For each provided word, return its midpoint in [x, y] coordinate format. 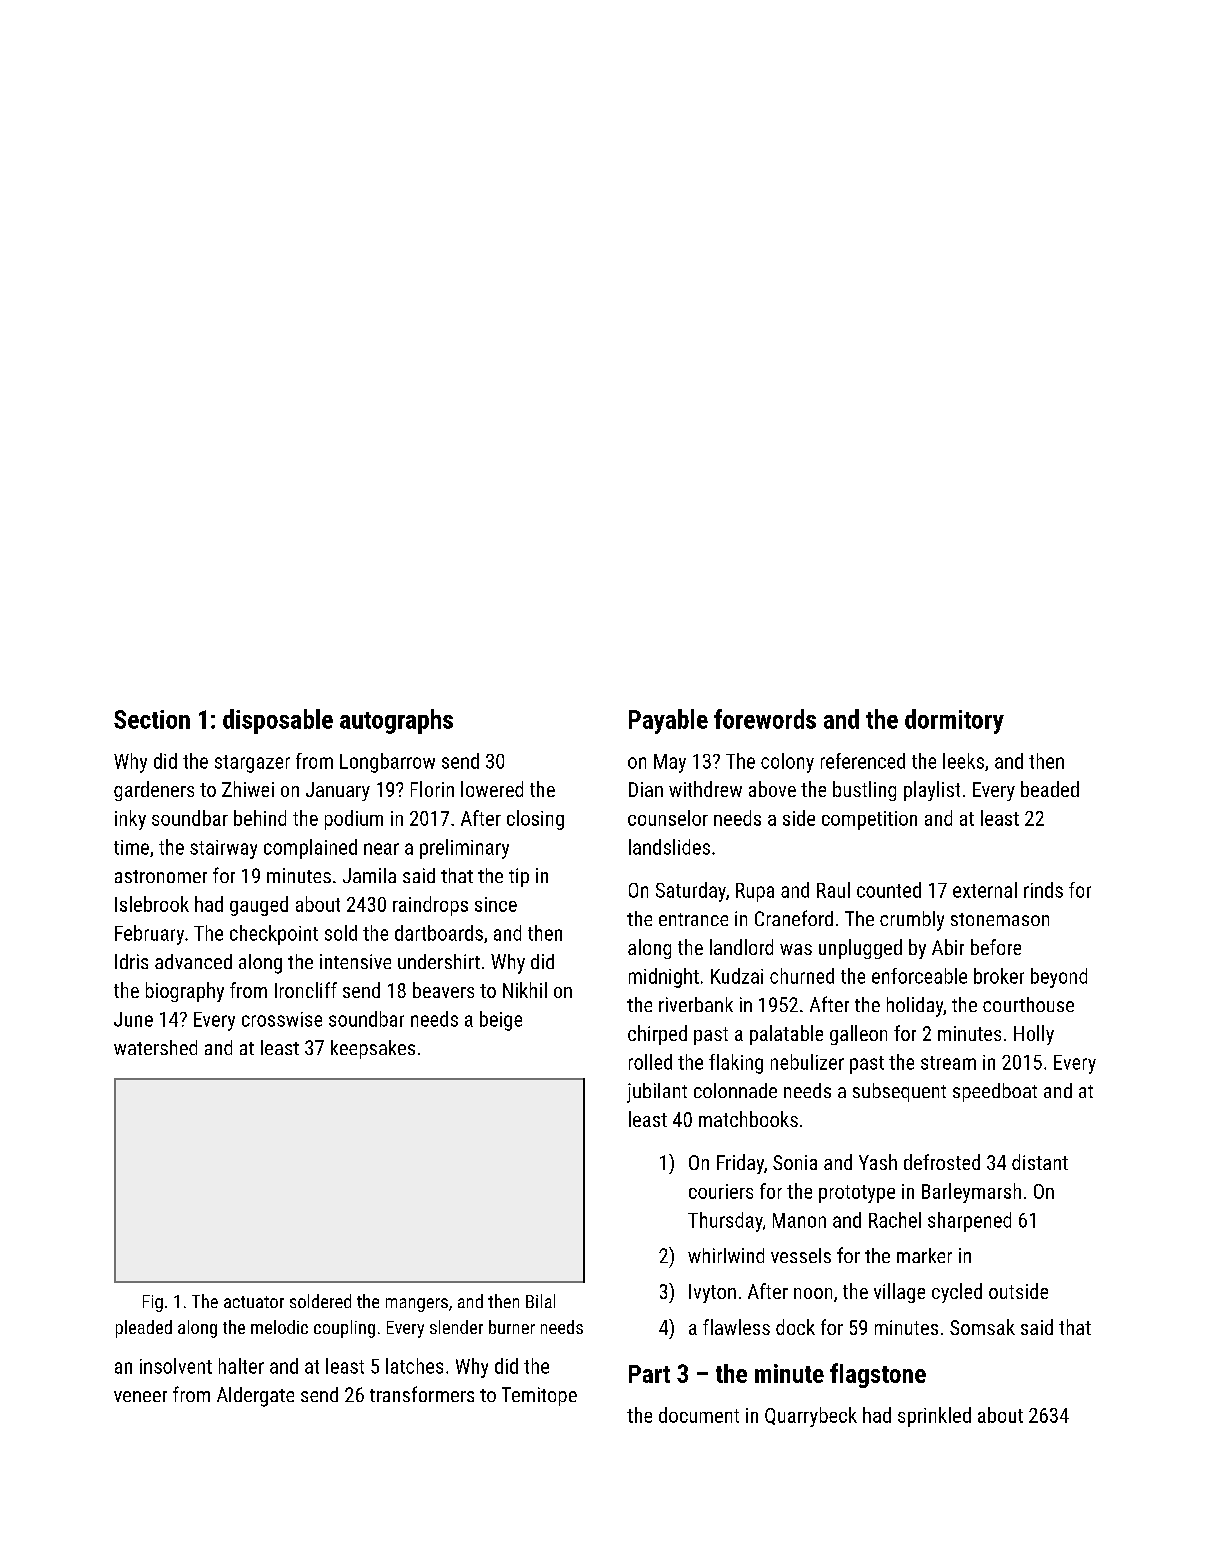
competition [869, 820]
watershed [155, 1047]
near [381, 849]
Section [152, 719]
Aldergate [255, 1397]
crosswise [282, 1019]
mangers [417, 1305]
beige [501, 1021]
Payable [668, 721]
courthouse [1028, 1004]
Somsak [982, 1327]
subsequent [899, 1092]
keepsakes [373, 1049]
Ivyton [712, 1293]
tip [519, 877]
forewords [765, 719]
